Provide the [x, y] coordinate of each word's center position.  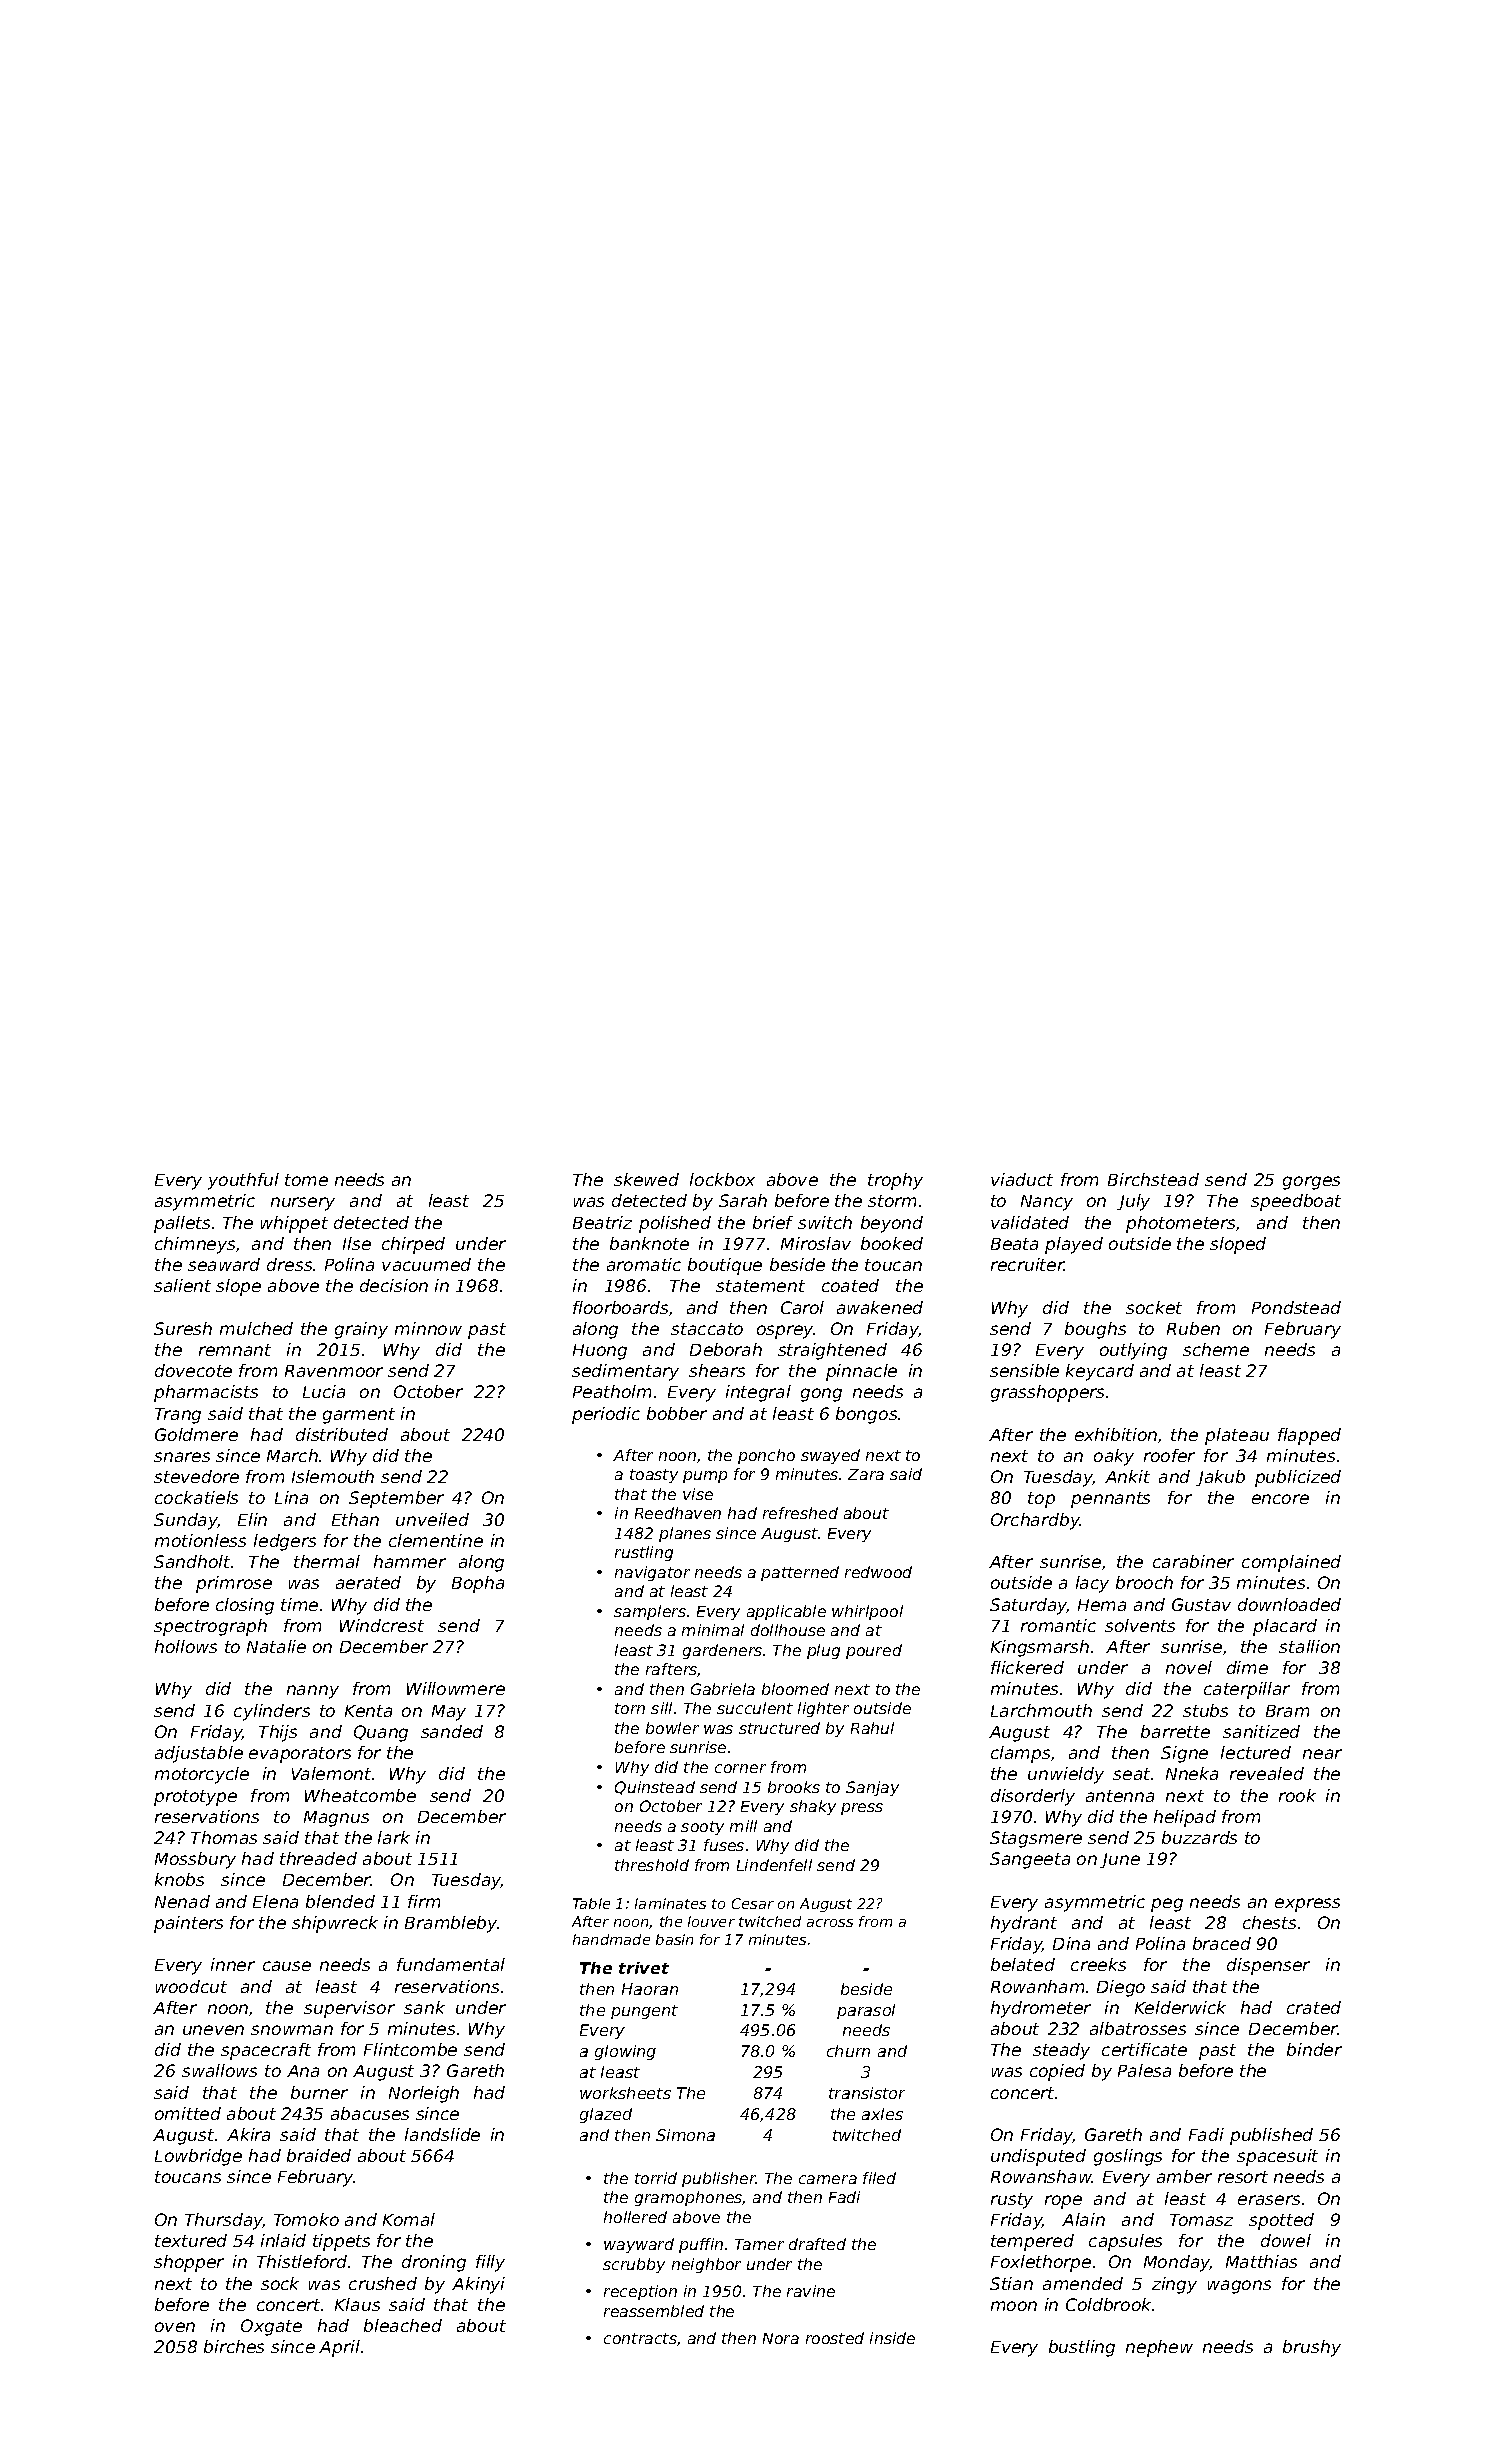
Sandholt [192, 1561]
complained [1291, 1563]
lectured [1256, 1752]
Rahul [872, 1728]
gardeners [722, 1651]
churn [848, 2051]
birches [234, 2346]
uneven [213, 2030]
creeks [1098, 1964]
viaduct [1022, 1179]
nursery [303, 1204]
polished [675, 1224]
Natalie [276, 1646]
